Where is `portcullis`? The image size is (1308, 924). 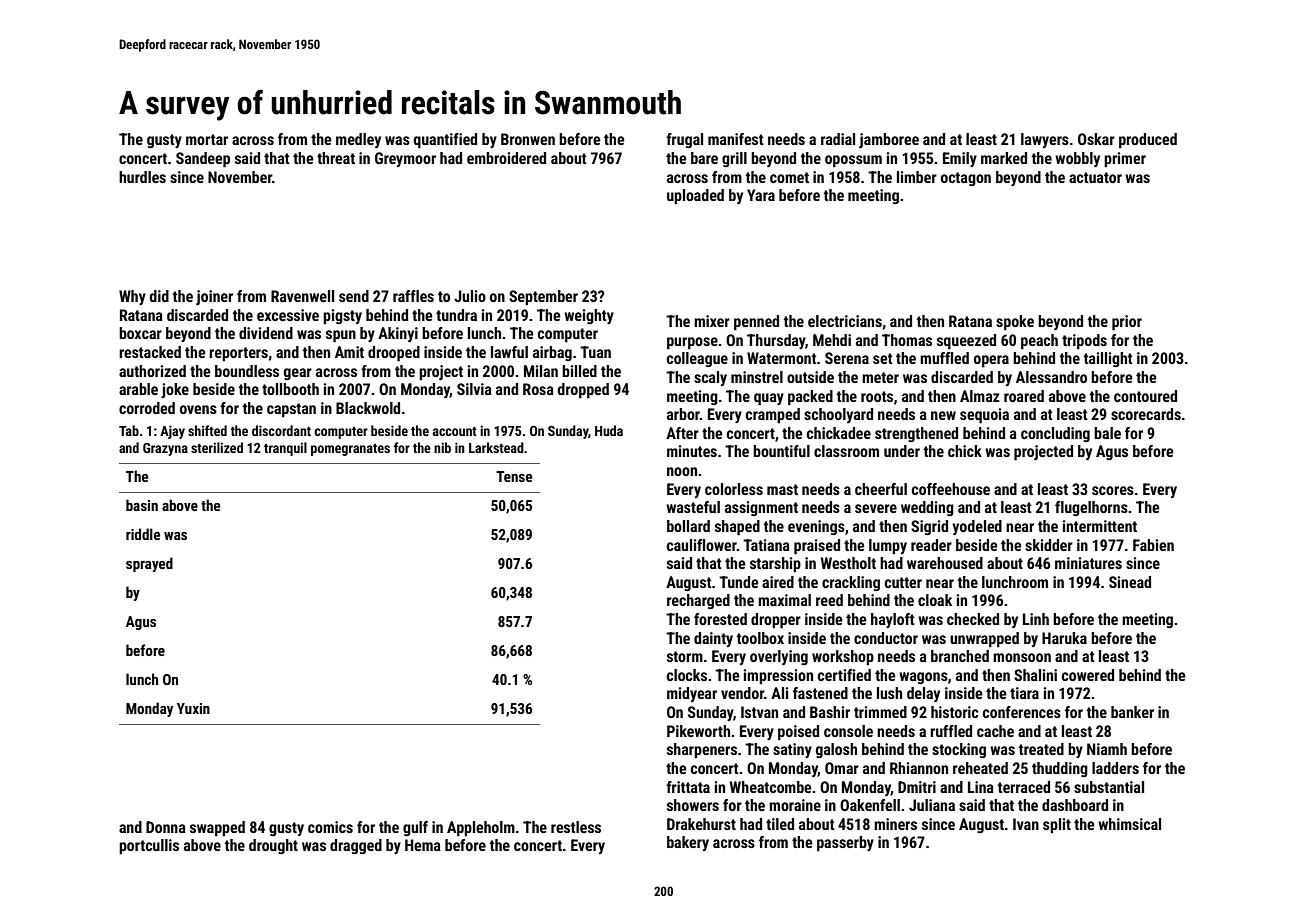 portcullis is located at coordinates (149, 847).
